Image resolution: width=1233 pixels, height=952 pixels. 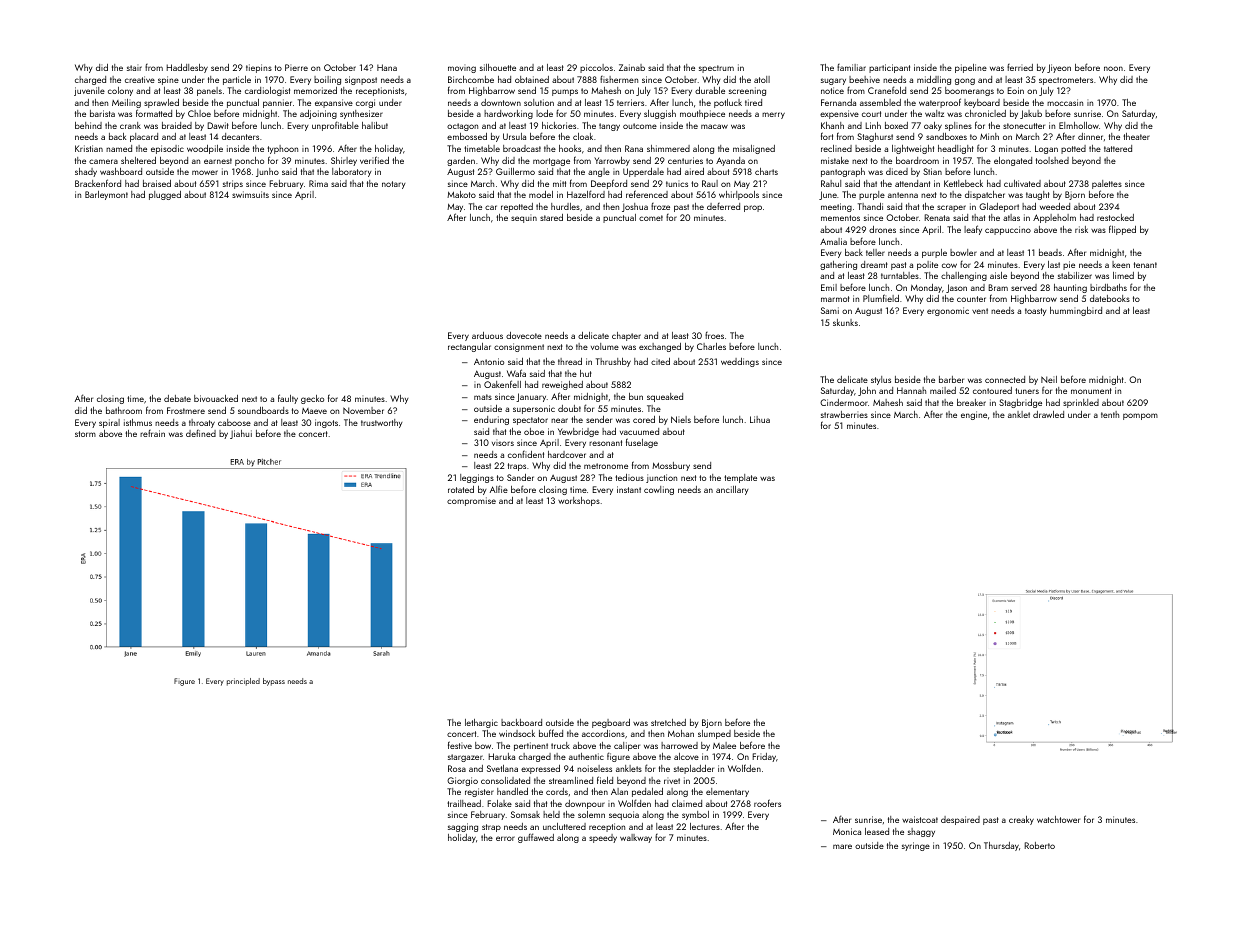 What do you see at coordinates (1091, 391) in the page?
I see `monument` at bounding box center [1091, 391].
